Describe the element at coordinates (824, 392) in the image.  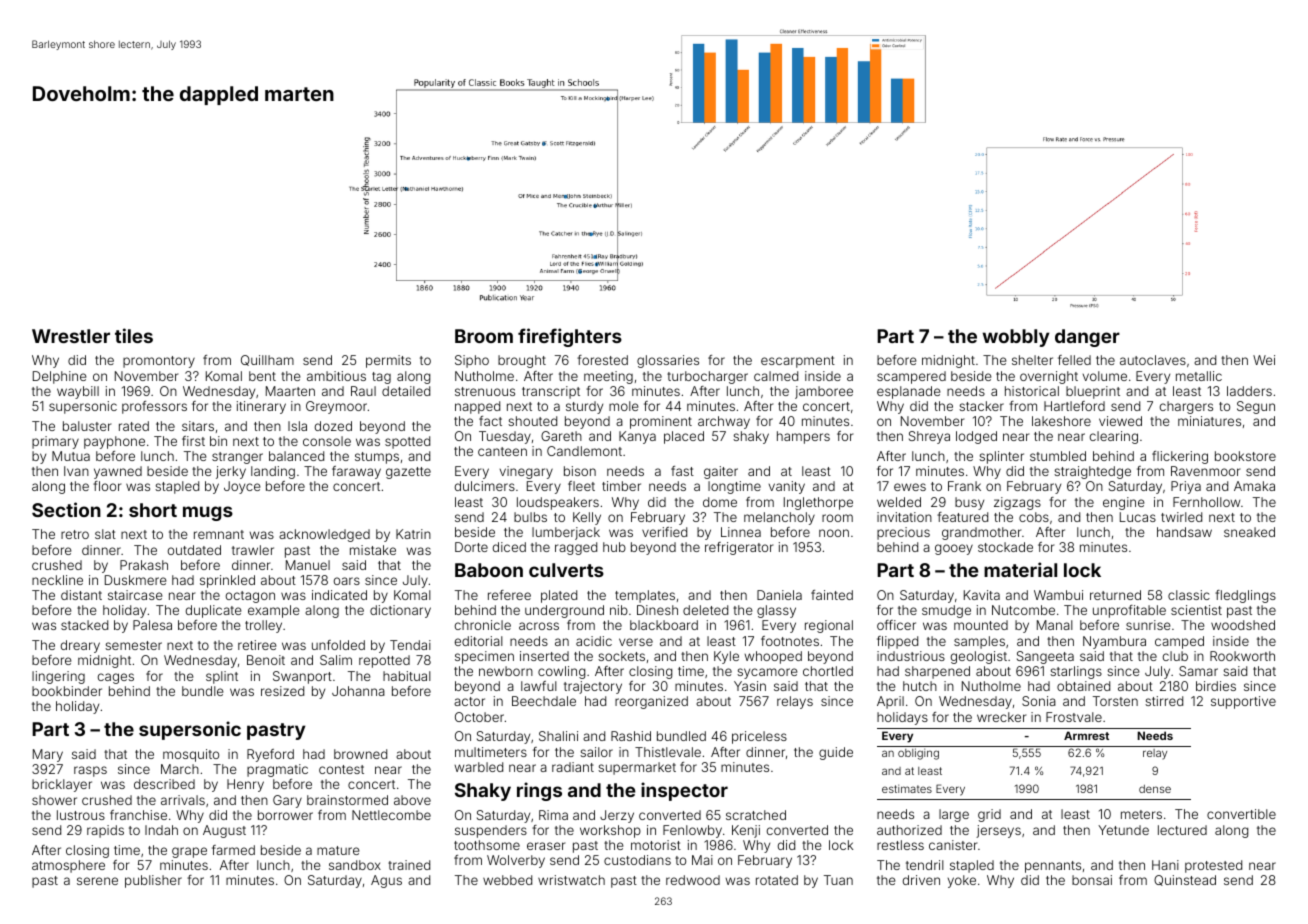
I see `jamboree` at that location.
